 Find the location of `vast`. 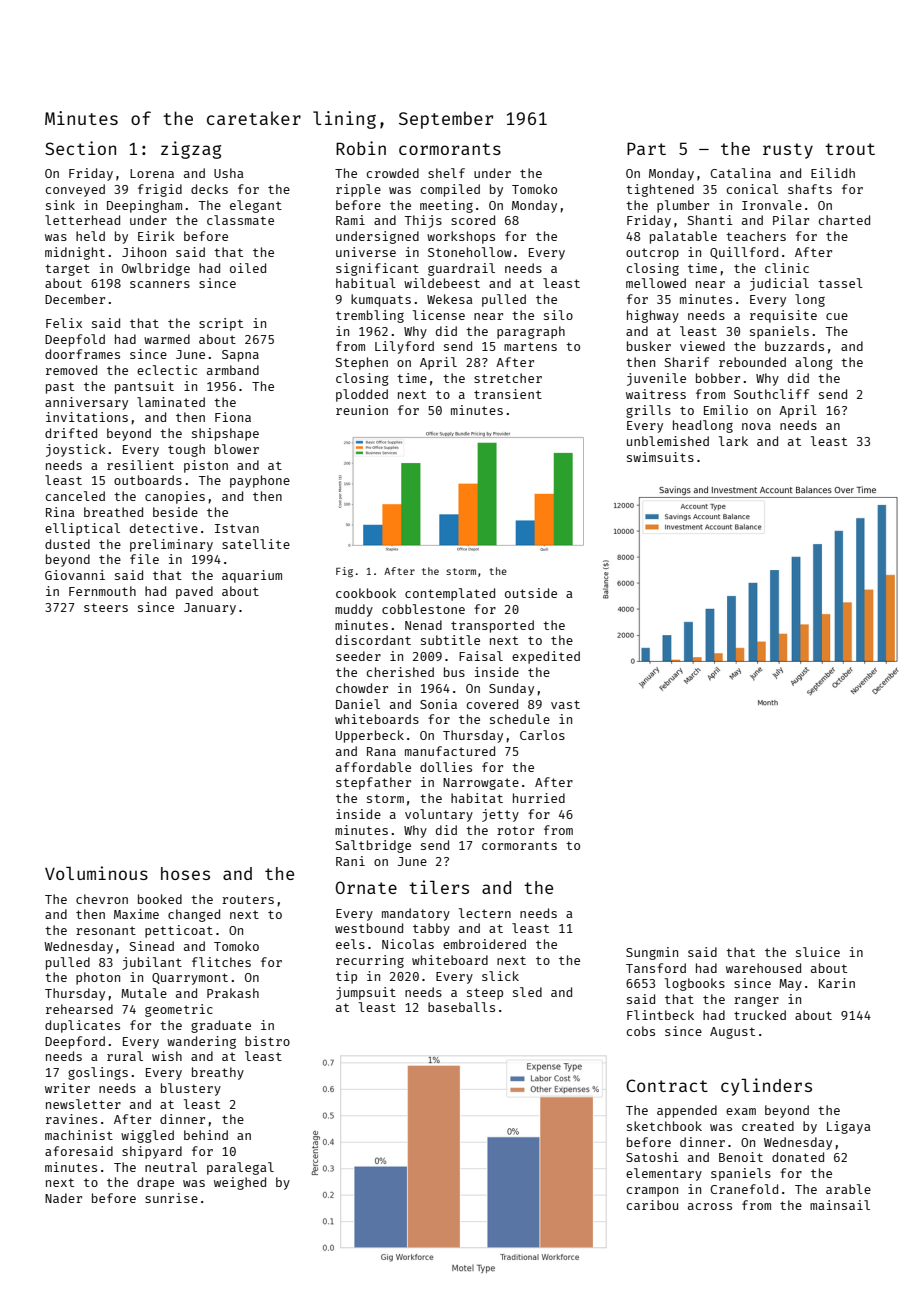

vast is located at coordinates (565, 704).
